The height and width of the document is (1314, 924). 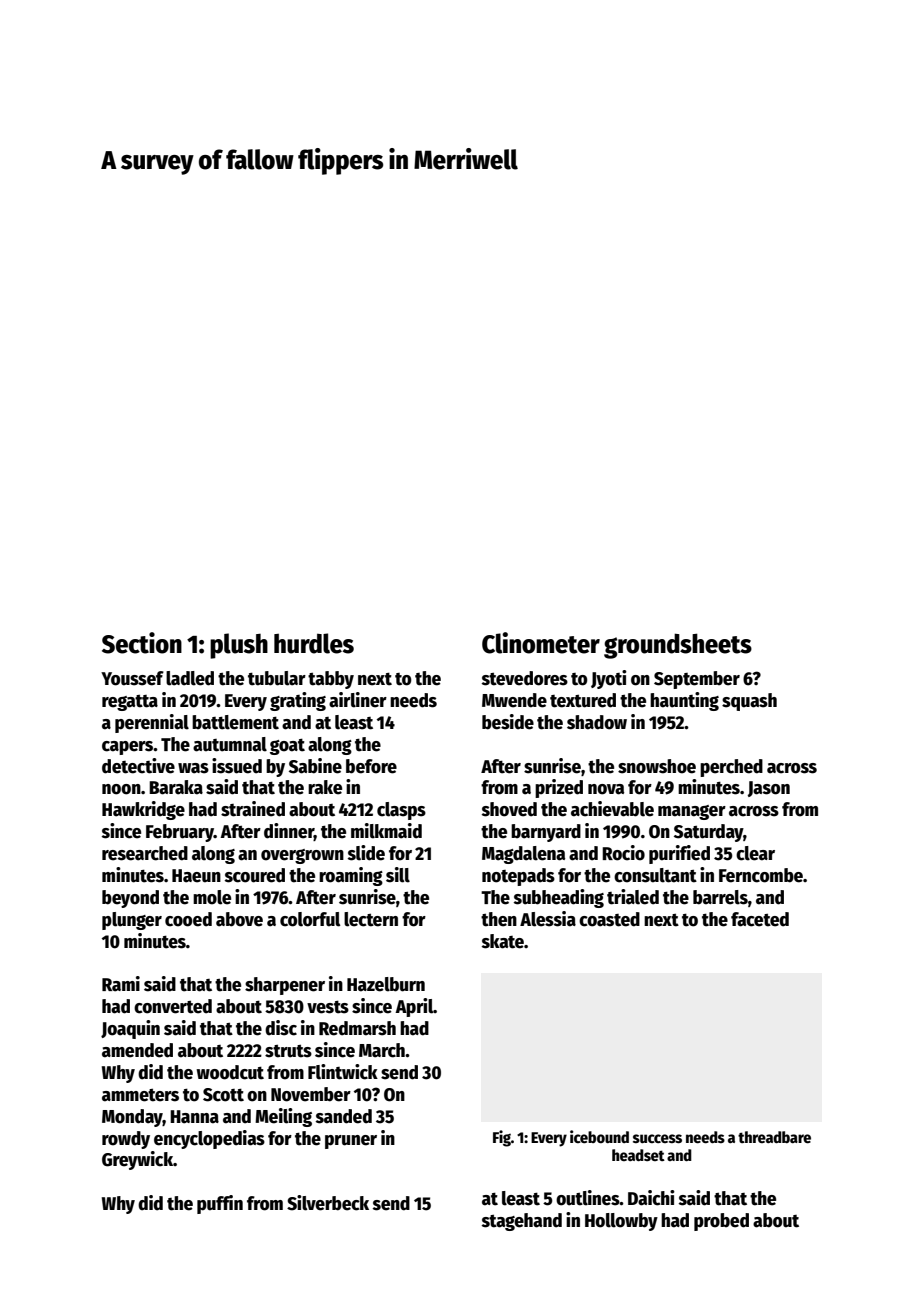 I want to click on overgrown, so click(x=302, y=856).
